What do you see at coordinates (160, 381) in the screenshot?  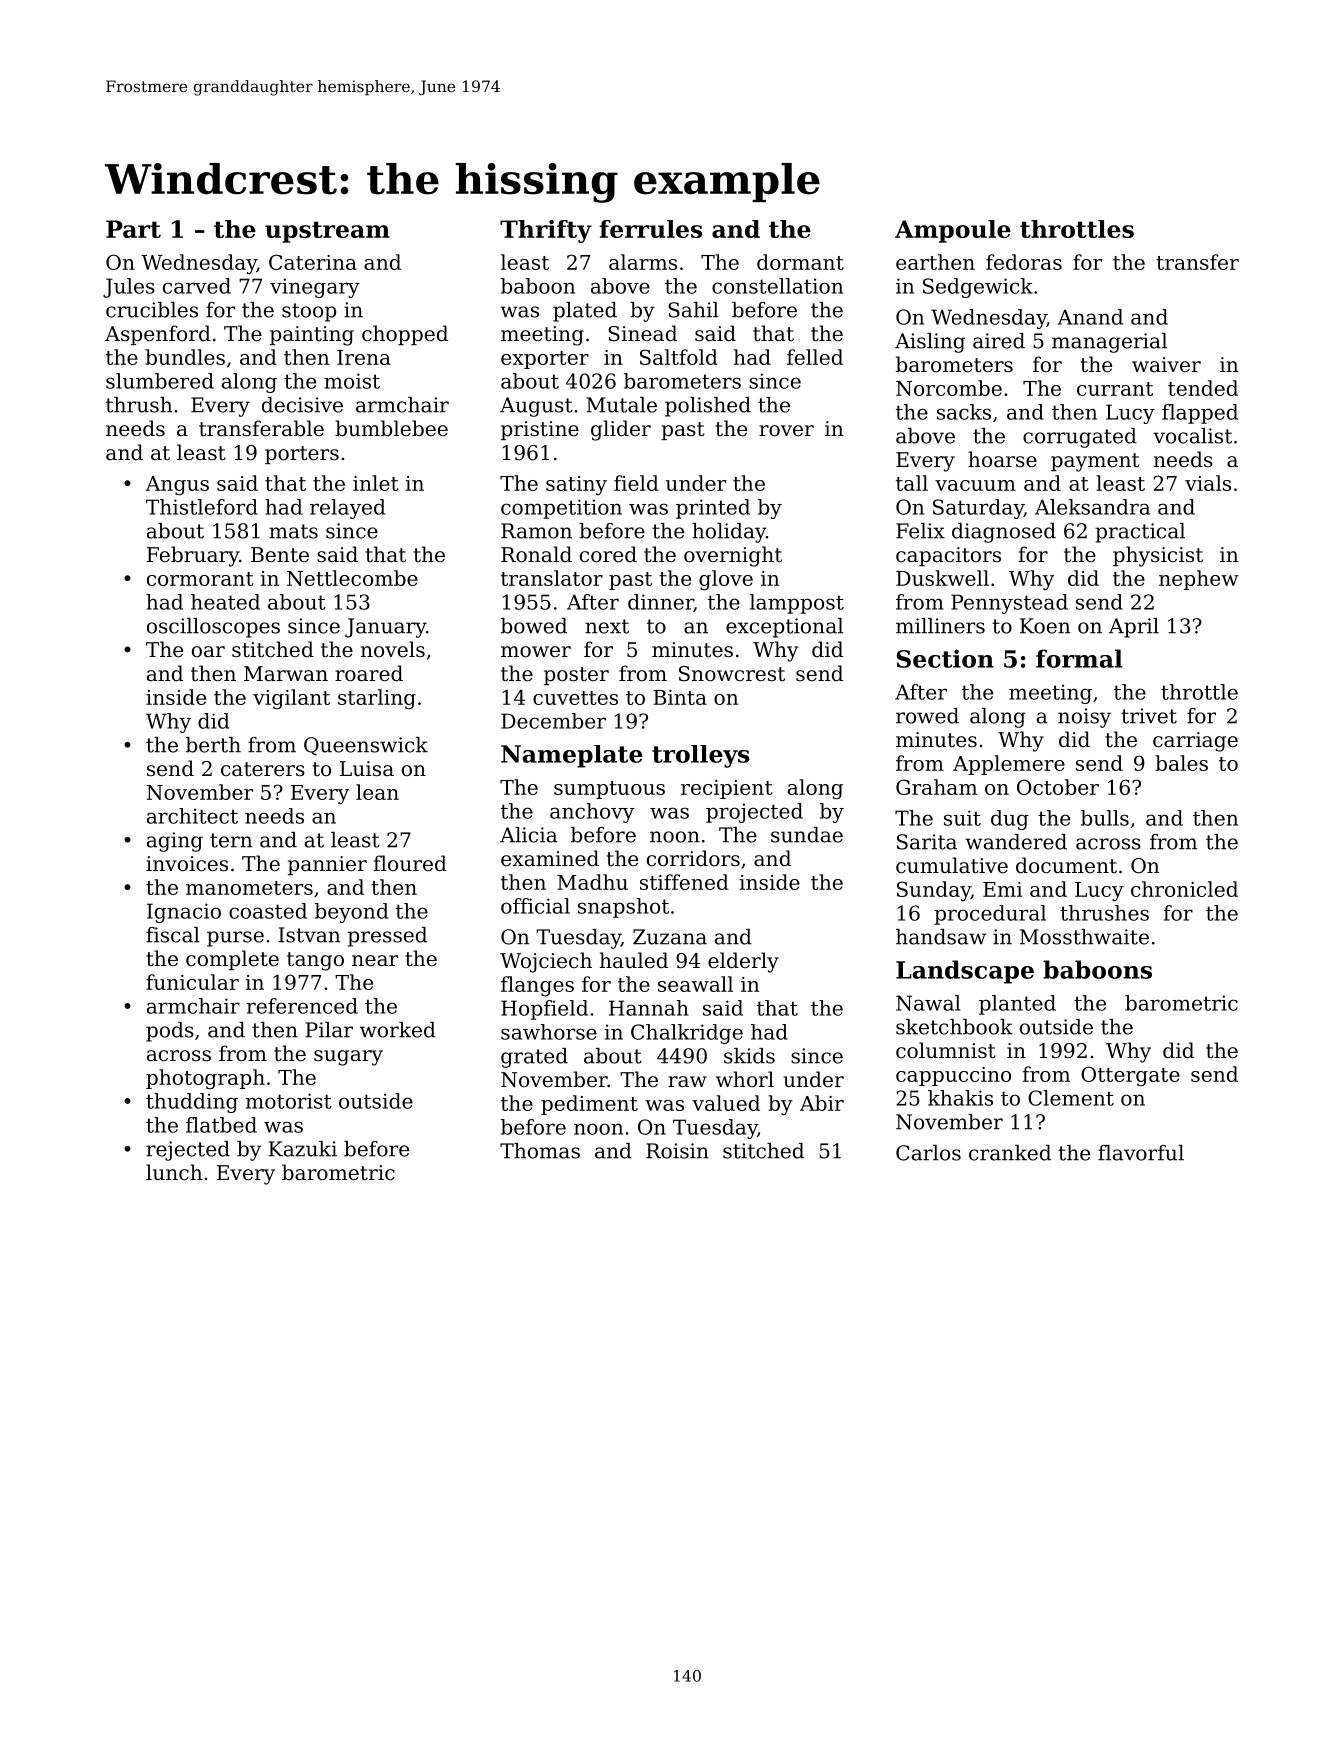 I see `slumbered` at bounding box center [160, 381].
